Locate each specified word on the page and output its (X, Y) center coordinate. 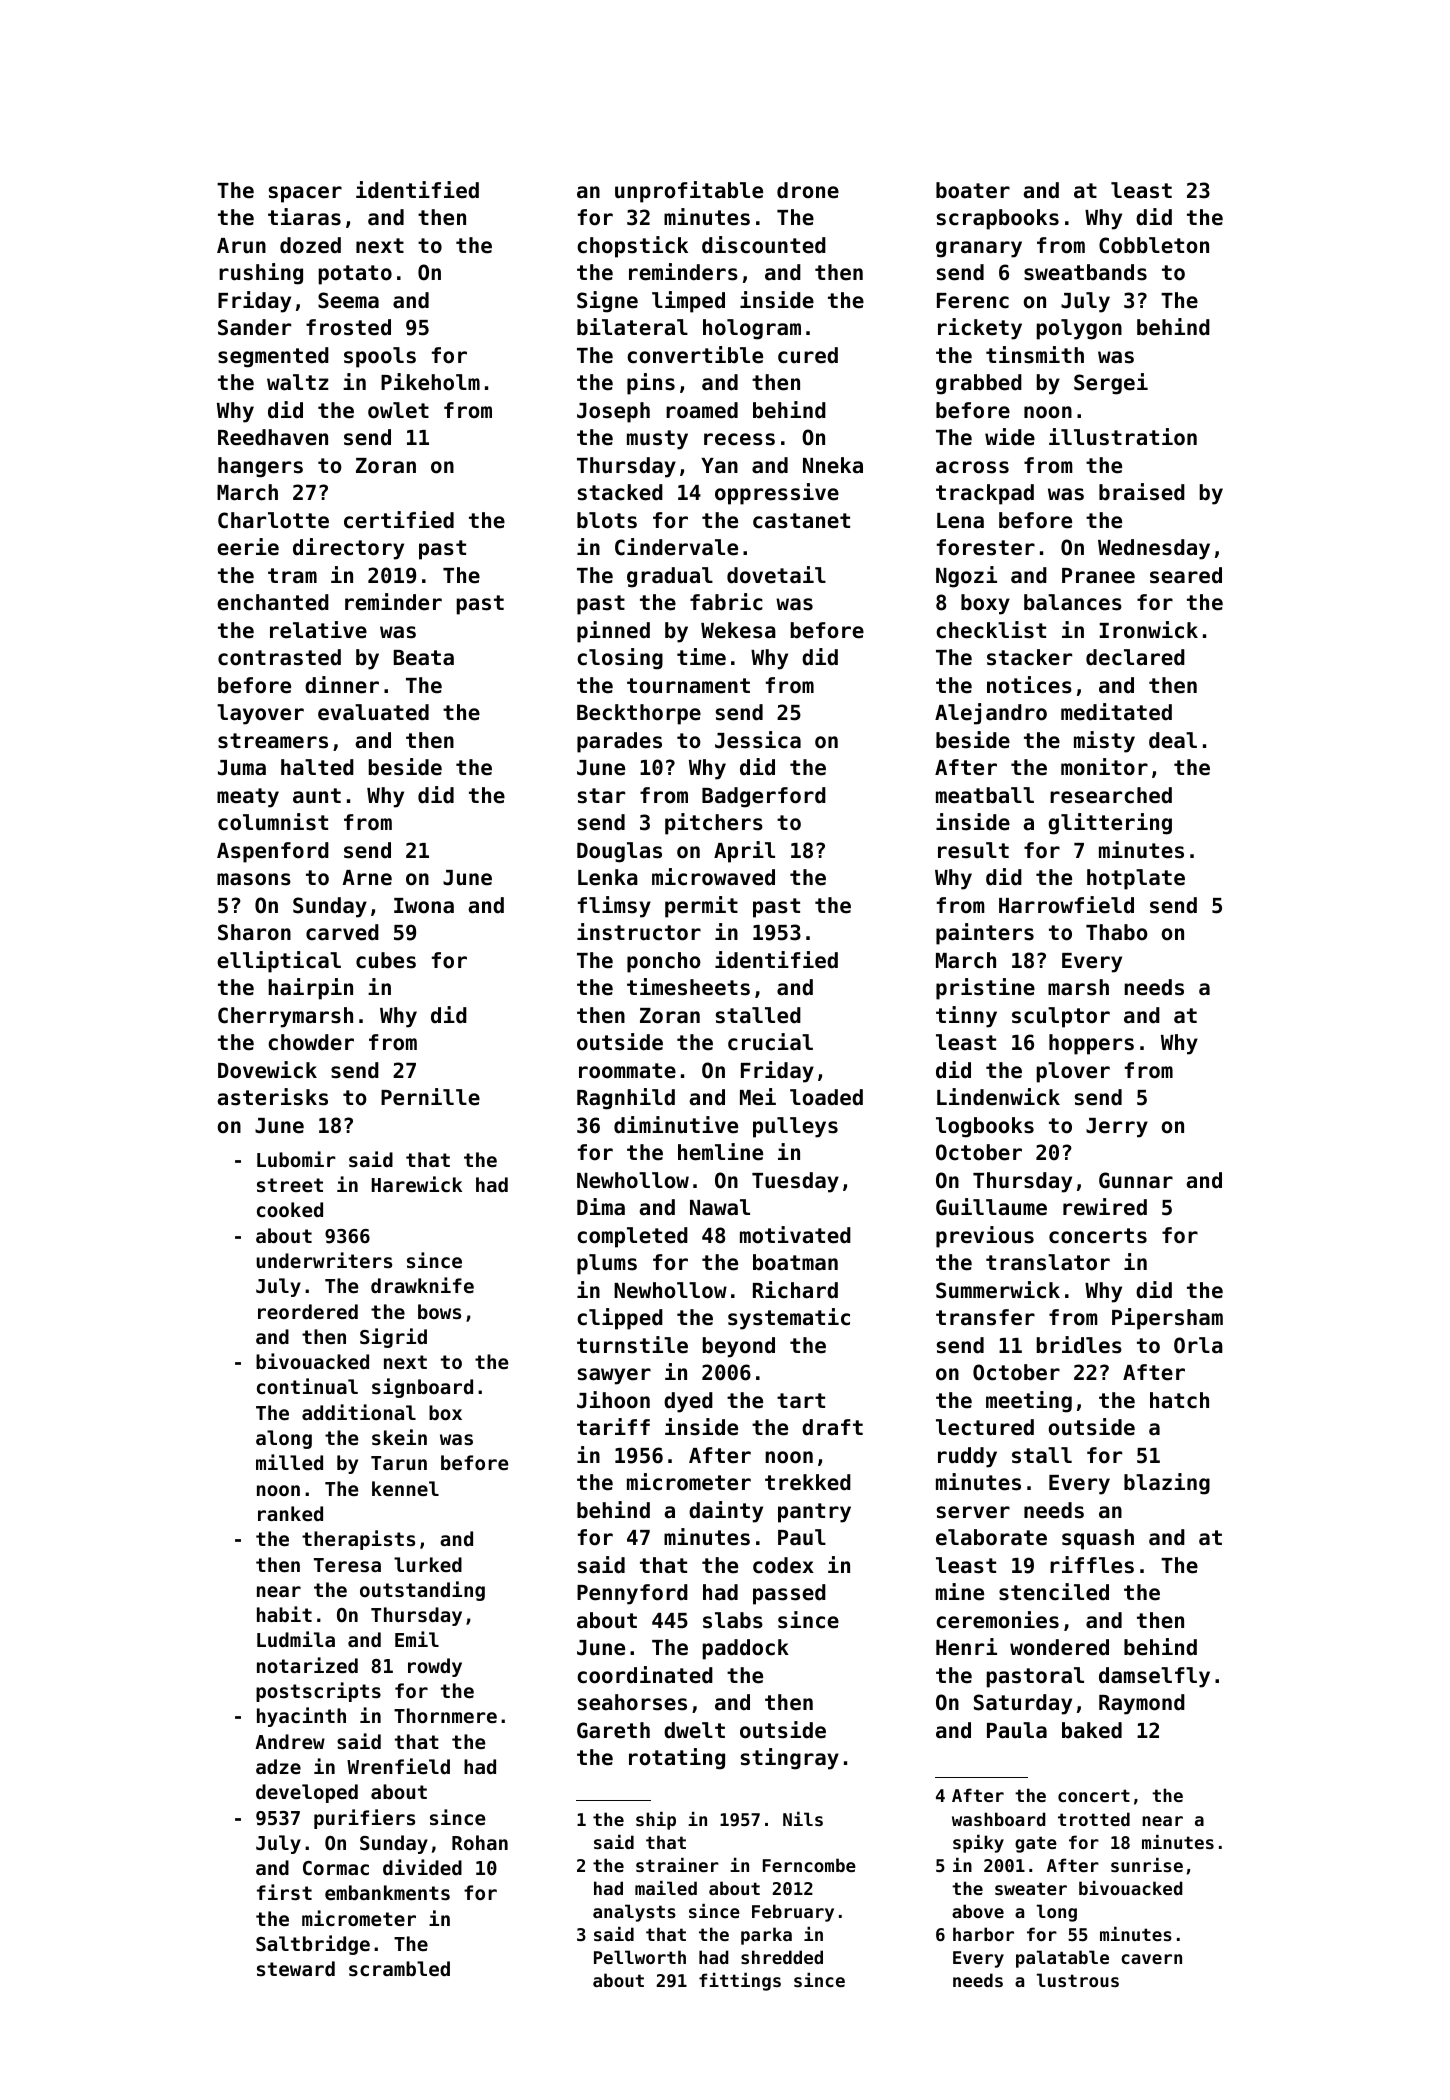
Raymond (1142, 1704)
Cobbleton (1154, 245)
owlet (398, 410)
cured (808, 355)
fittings (740, 1982)
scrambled (399, 1968)
